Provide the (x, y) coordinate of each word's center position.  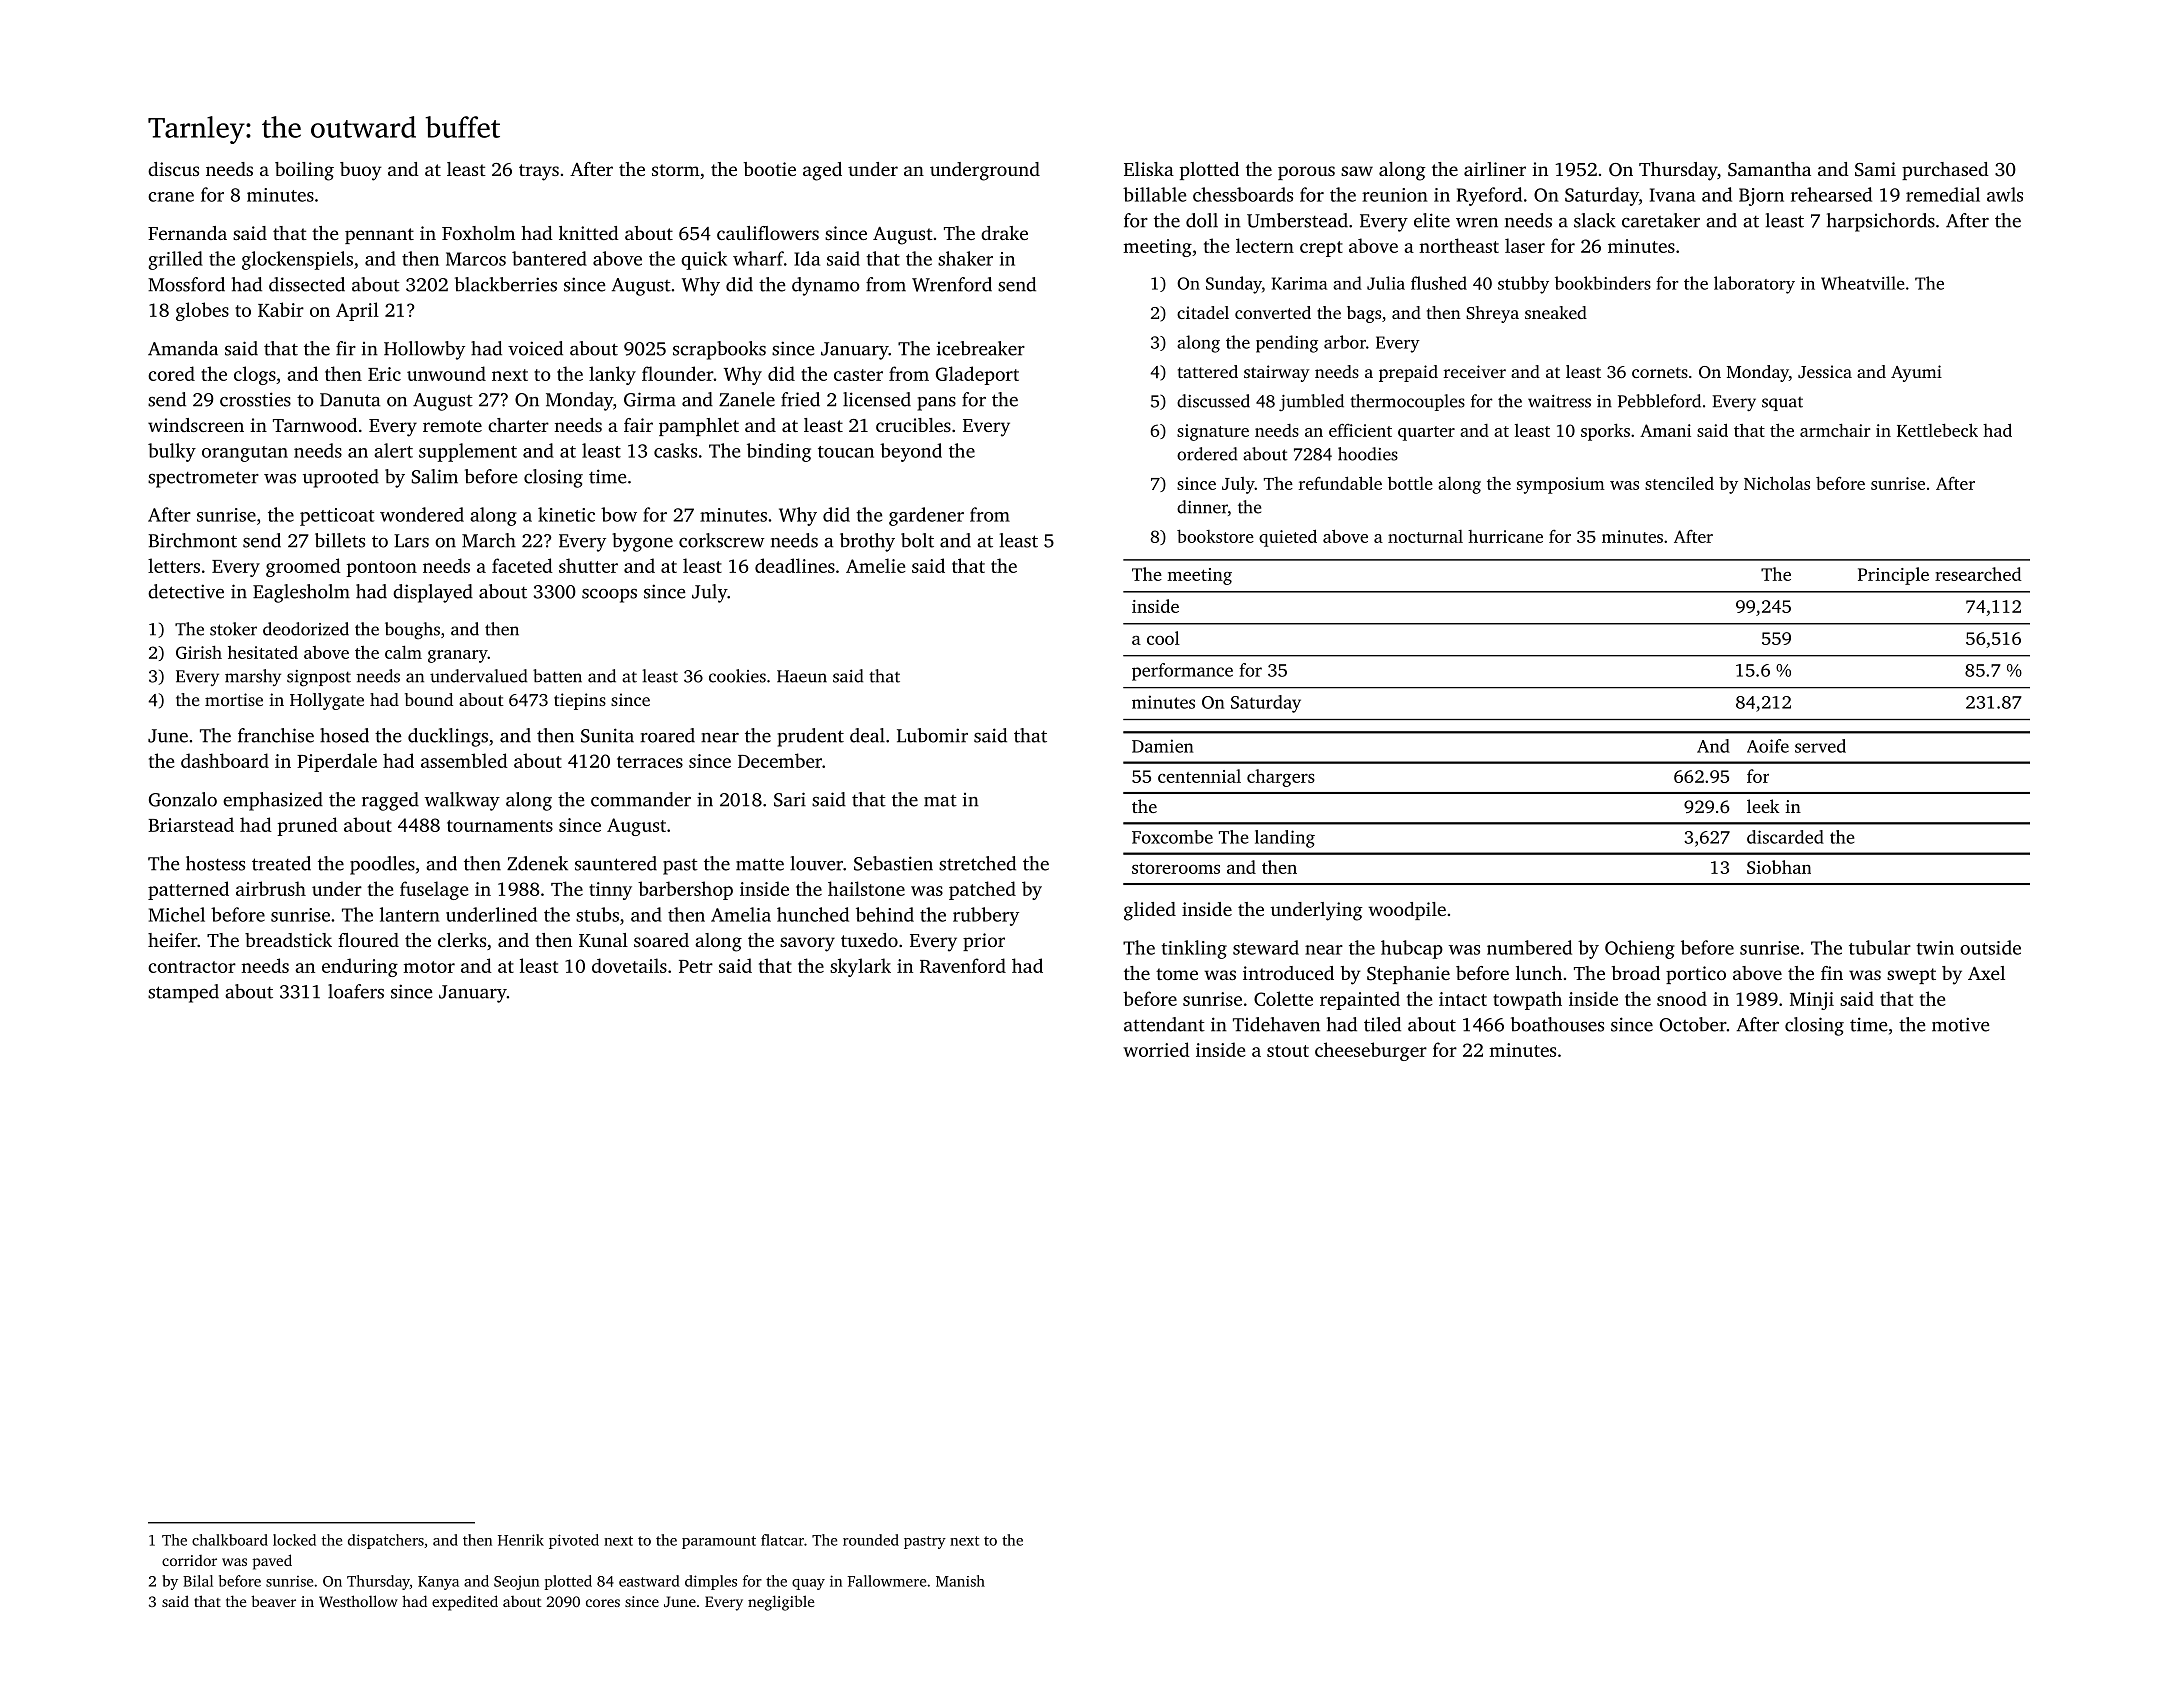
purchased (1945, 171)
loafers (356, 991)
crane (171, 197)
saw (1357, 171)
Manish (960, 1581)
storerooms (1176, 868)
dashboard (225, 760)
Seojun (516, 1583)
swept (1911, 976)
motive (1960, 1024)
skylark (860, 967)
